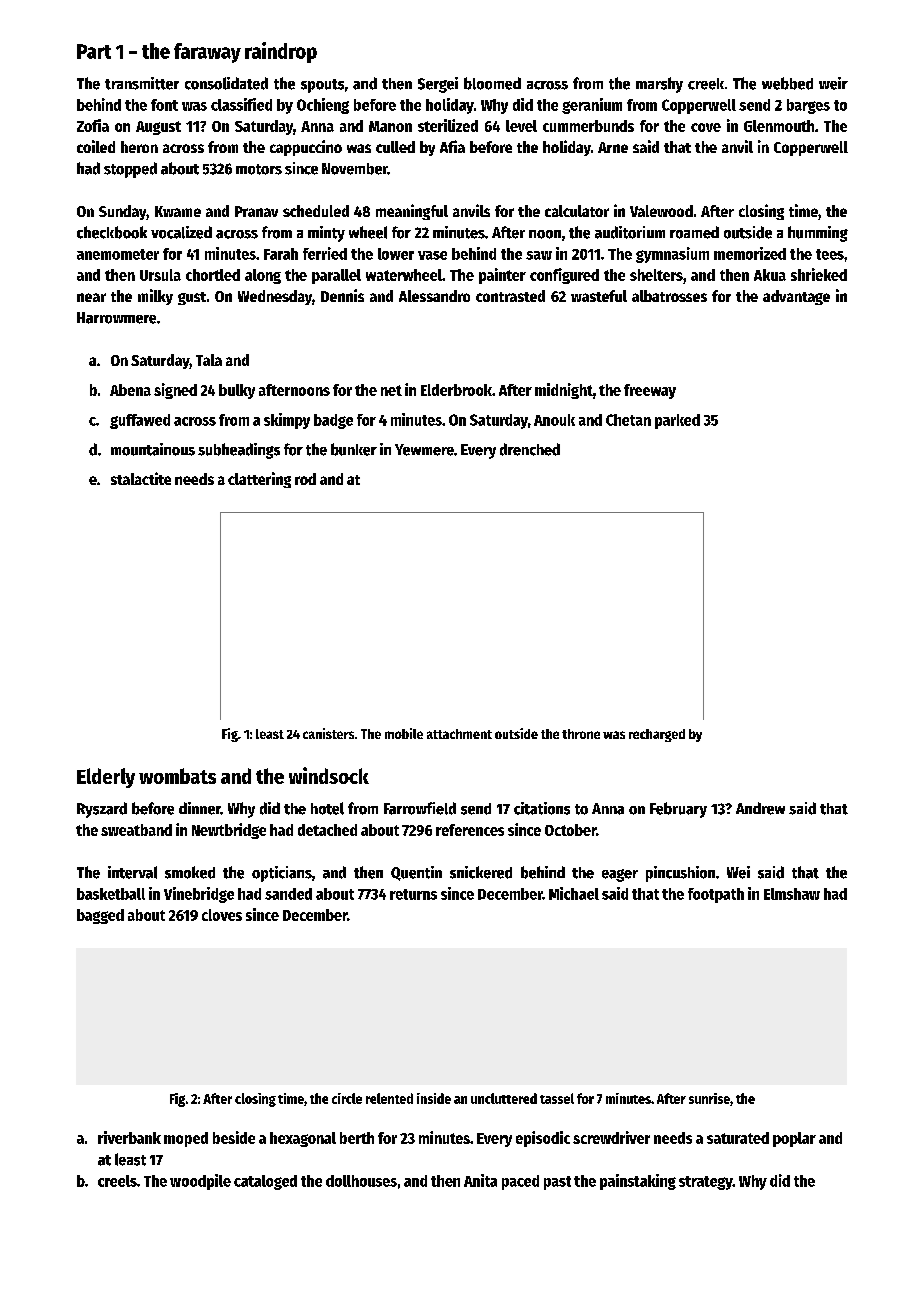 The height and width of the image is (1308, 924). I want to click on advantage, so click(796, 297).
